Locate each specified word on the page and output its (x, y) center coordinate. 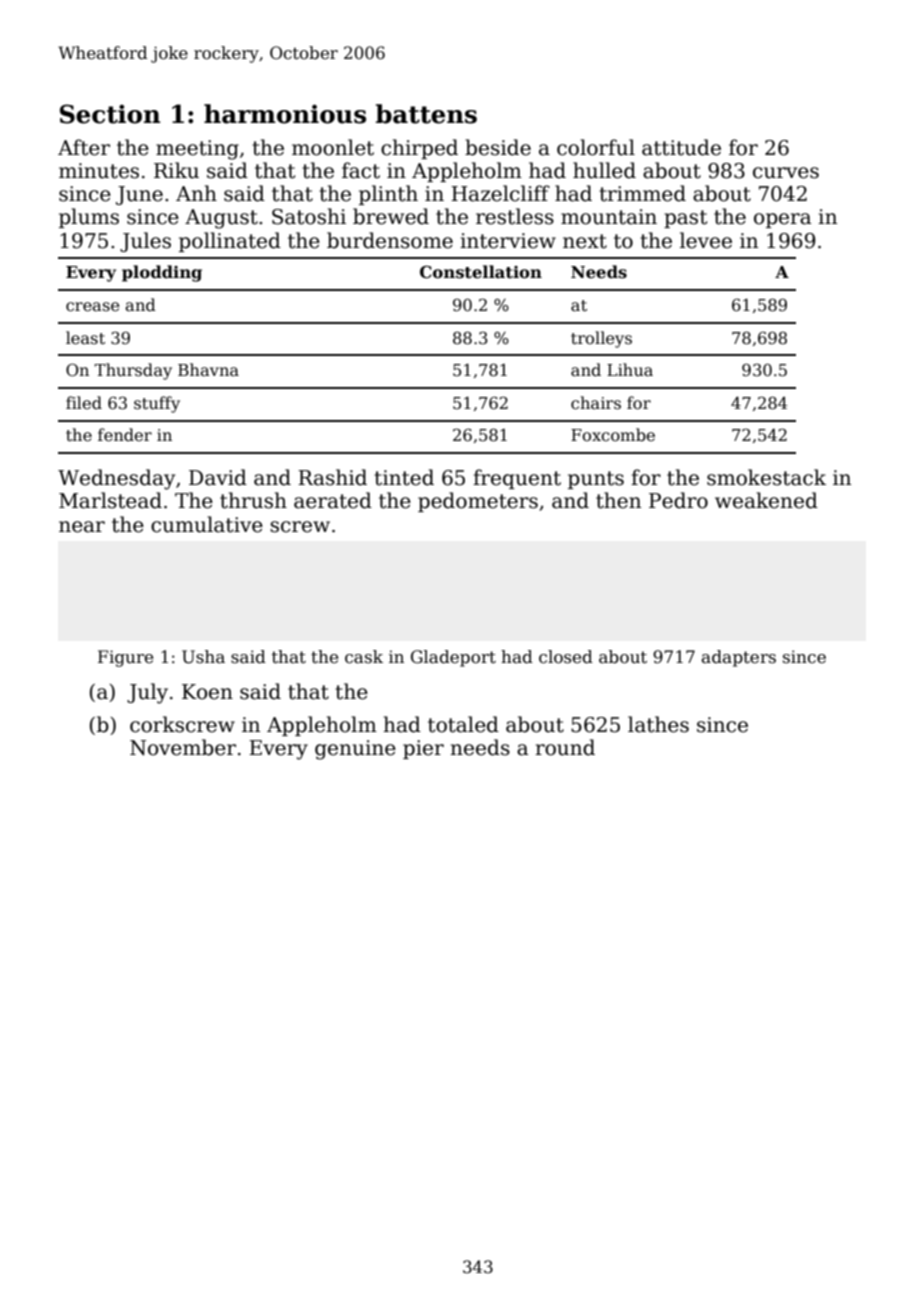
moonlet (333, 147)
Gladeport (453, 658)
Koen (207, 692)
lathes (658, 724)
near (82, 527)
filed (84, 402)
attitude (681, 147)
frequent (517, 479)
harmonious (285, 114)
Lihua (630, 370)
